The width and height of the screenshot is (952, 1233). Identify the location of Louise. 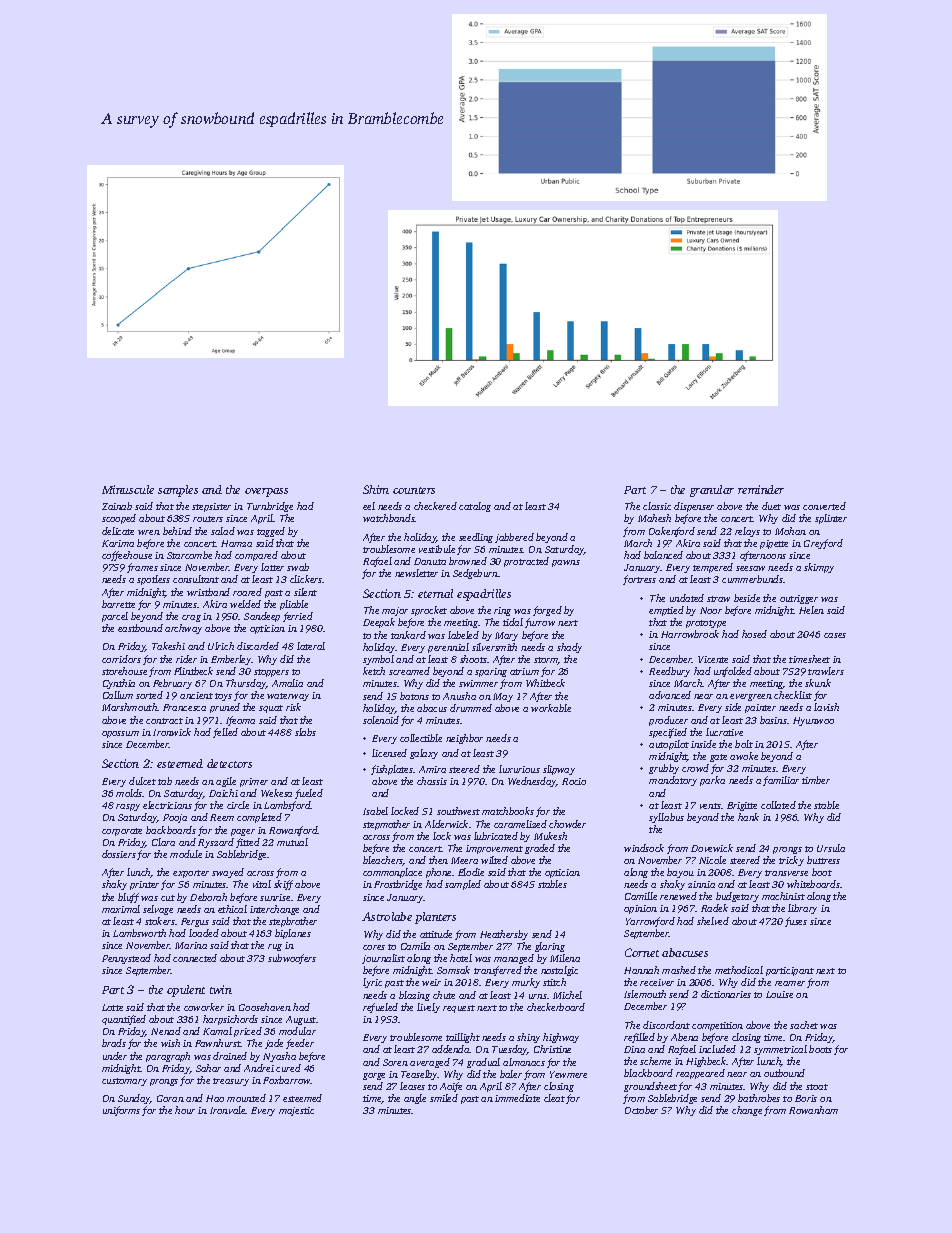
(779, 994).
